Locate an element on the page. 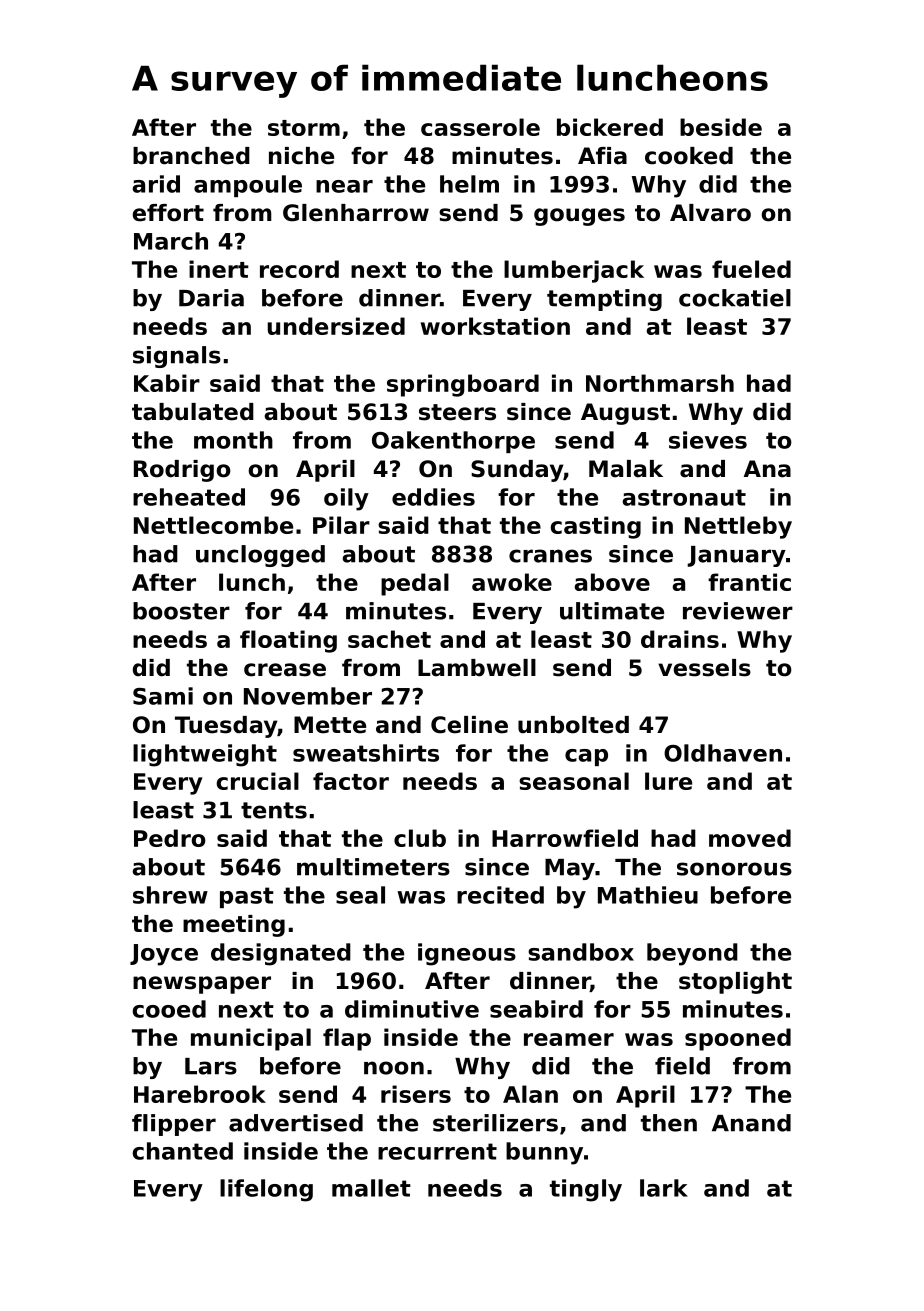  fueled is located at coordinates (751, 269).
